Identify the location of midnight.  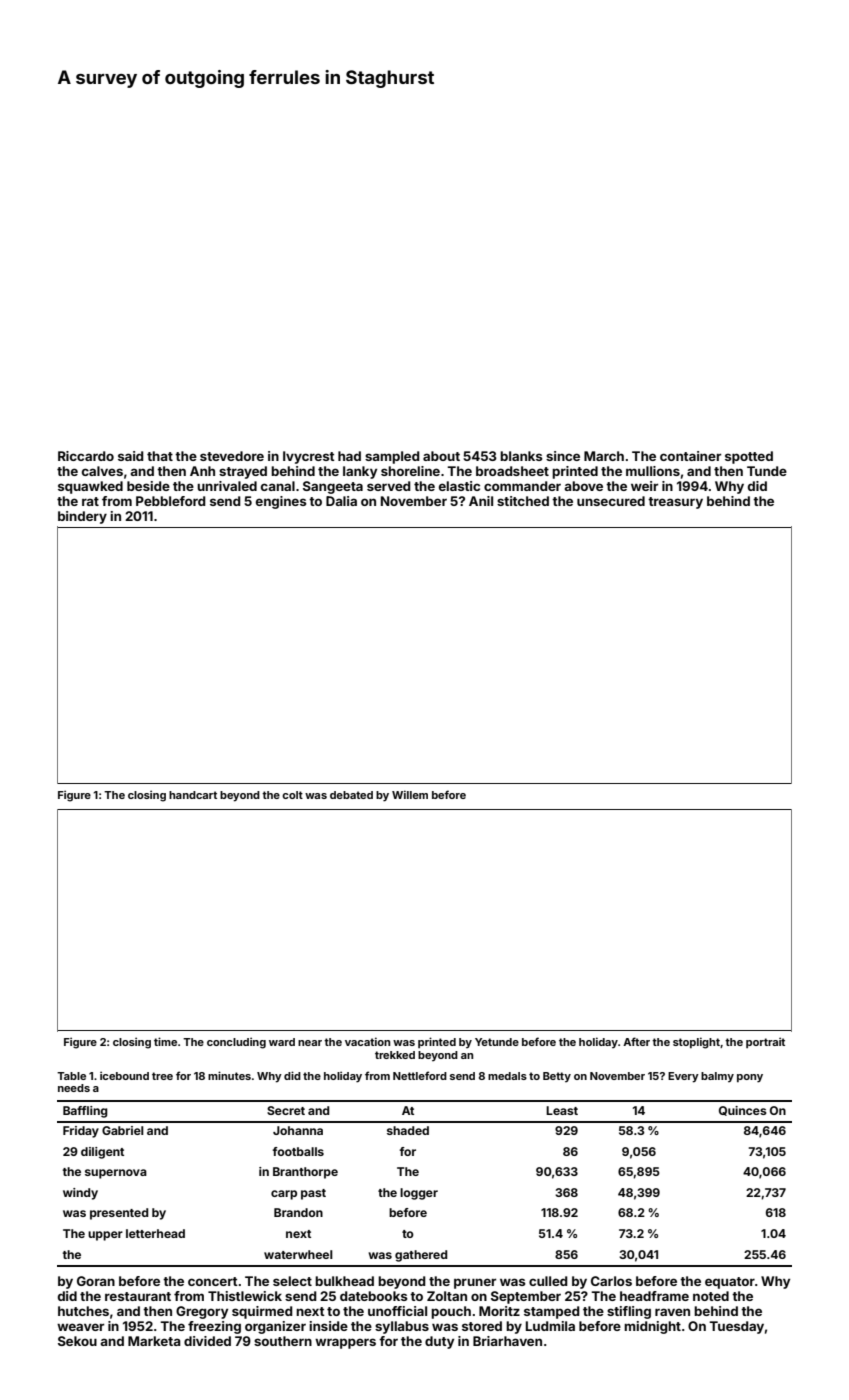
(652, 1327).
